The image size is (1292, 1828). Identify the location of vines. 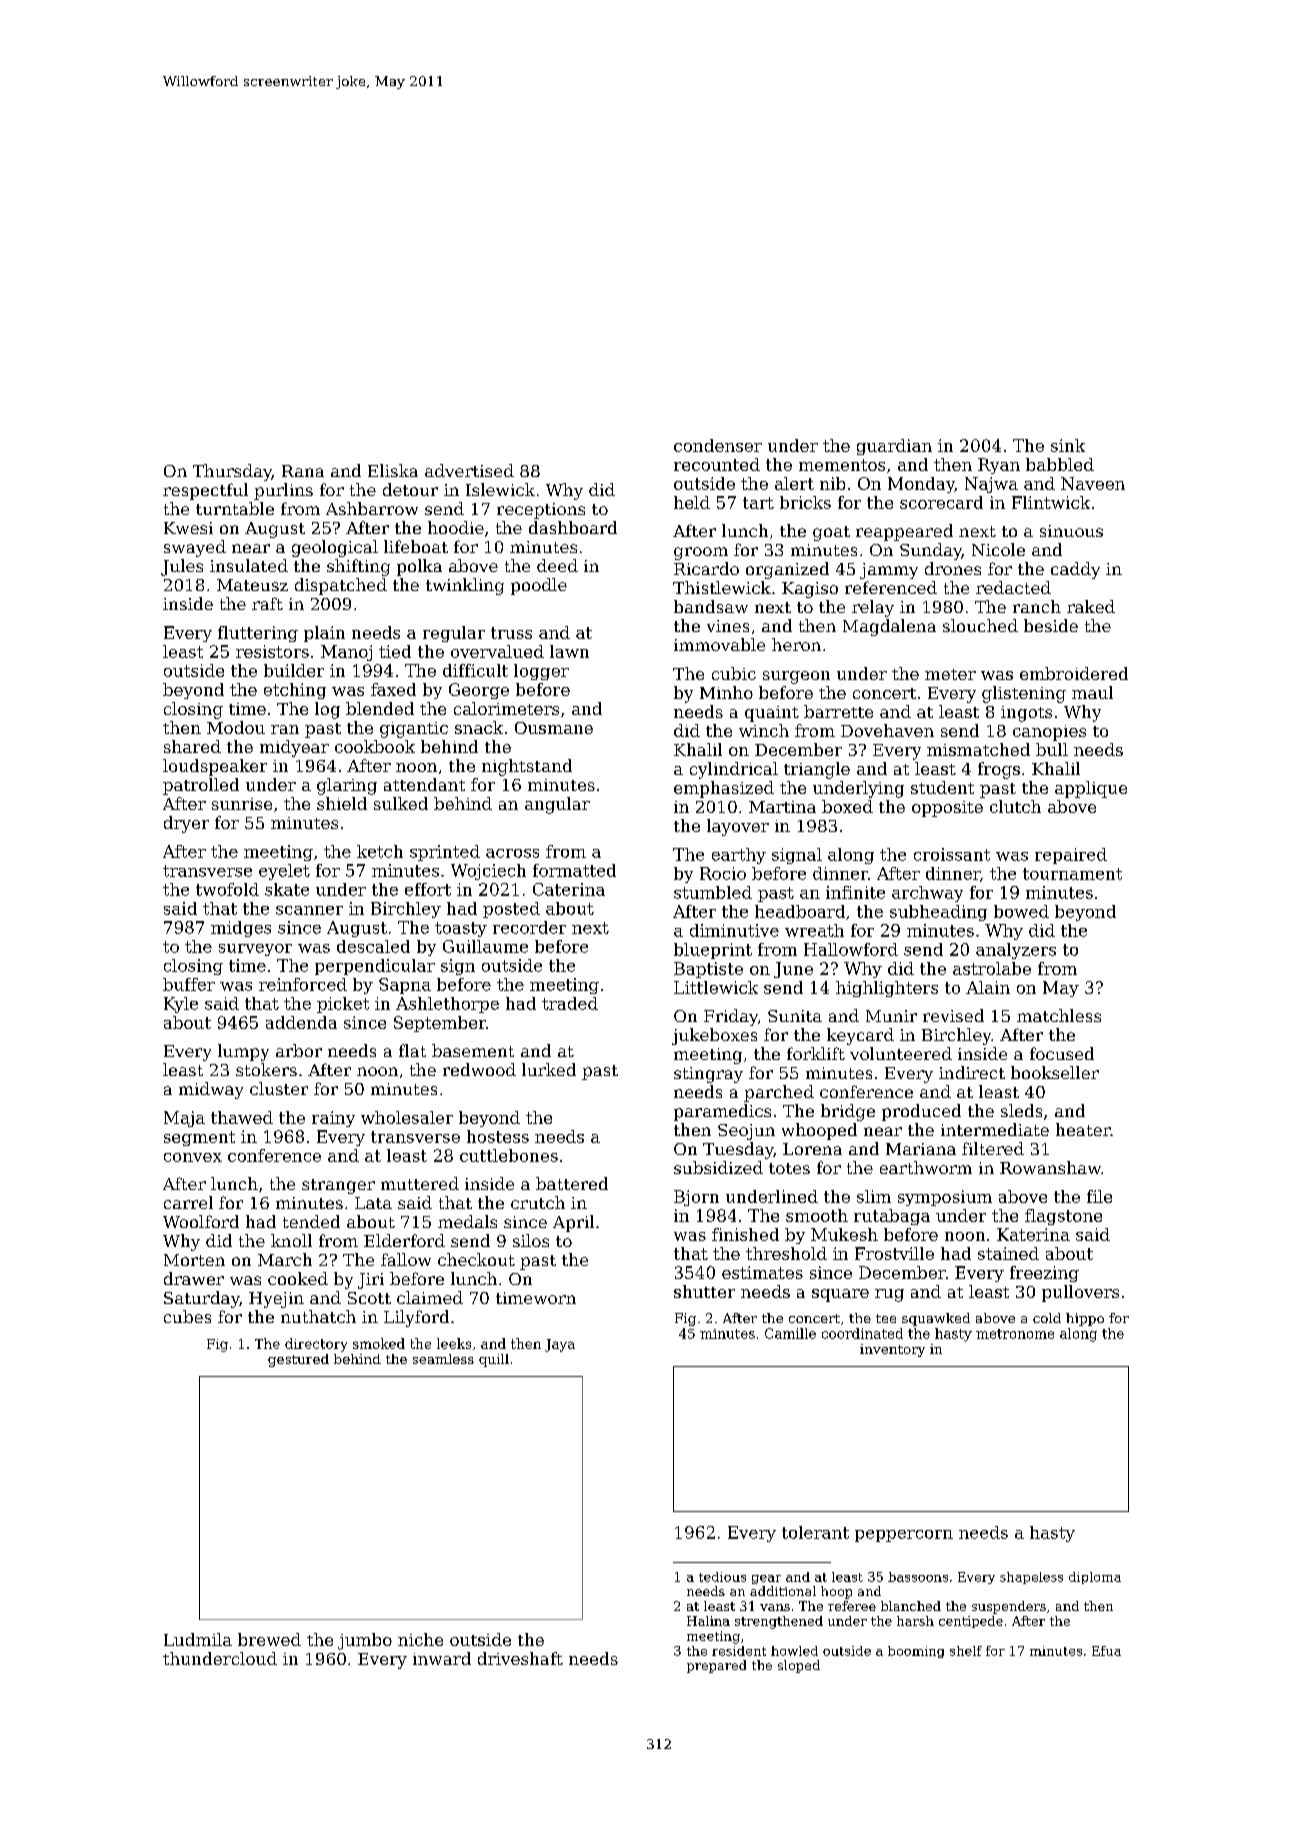
(728, 626).
